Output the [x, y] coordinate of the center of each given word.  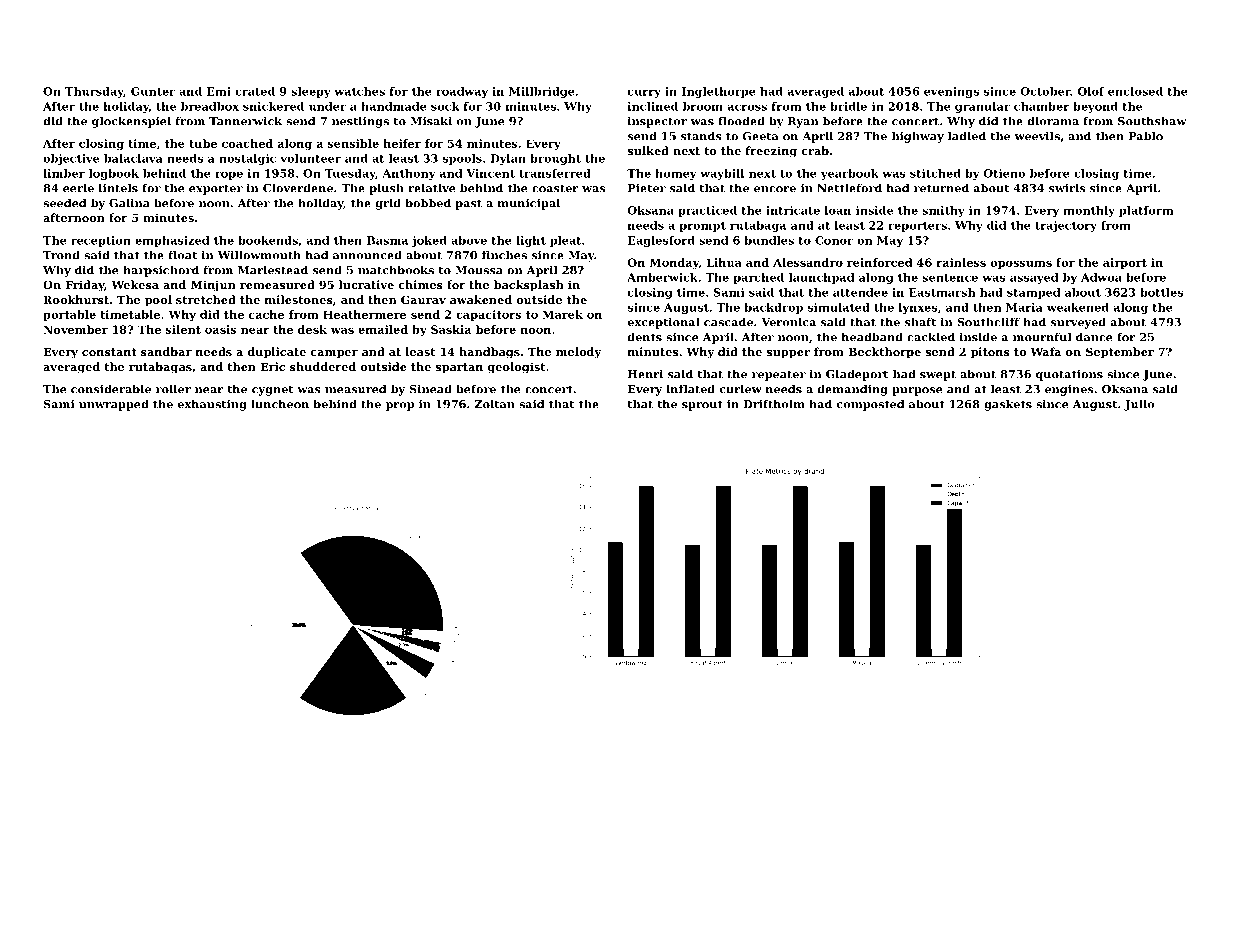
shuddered [323, 366]
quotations [1069, 375]
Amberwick [662, 277]
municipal [529, 204]
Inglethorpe [719, 92]
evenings [951, 92]
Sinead [431, 389]
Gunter [153, 91]
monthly [1089, 211]
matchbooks [396, 270]
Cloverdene [298, 188]
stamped [1033, 293]
